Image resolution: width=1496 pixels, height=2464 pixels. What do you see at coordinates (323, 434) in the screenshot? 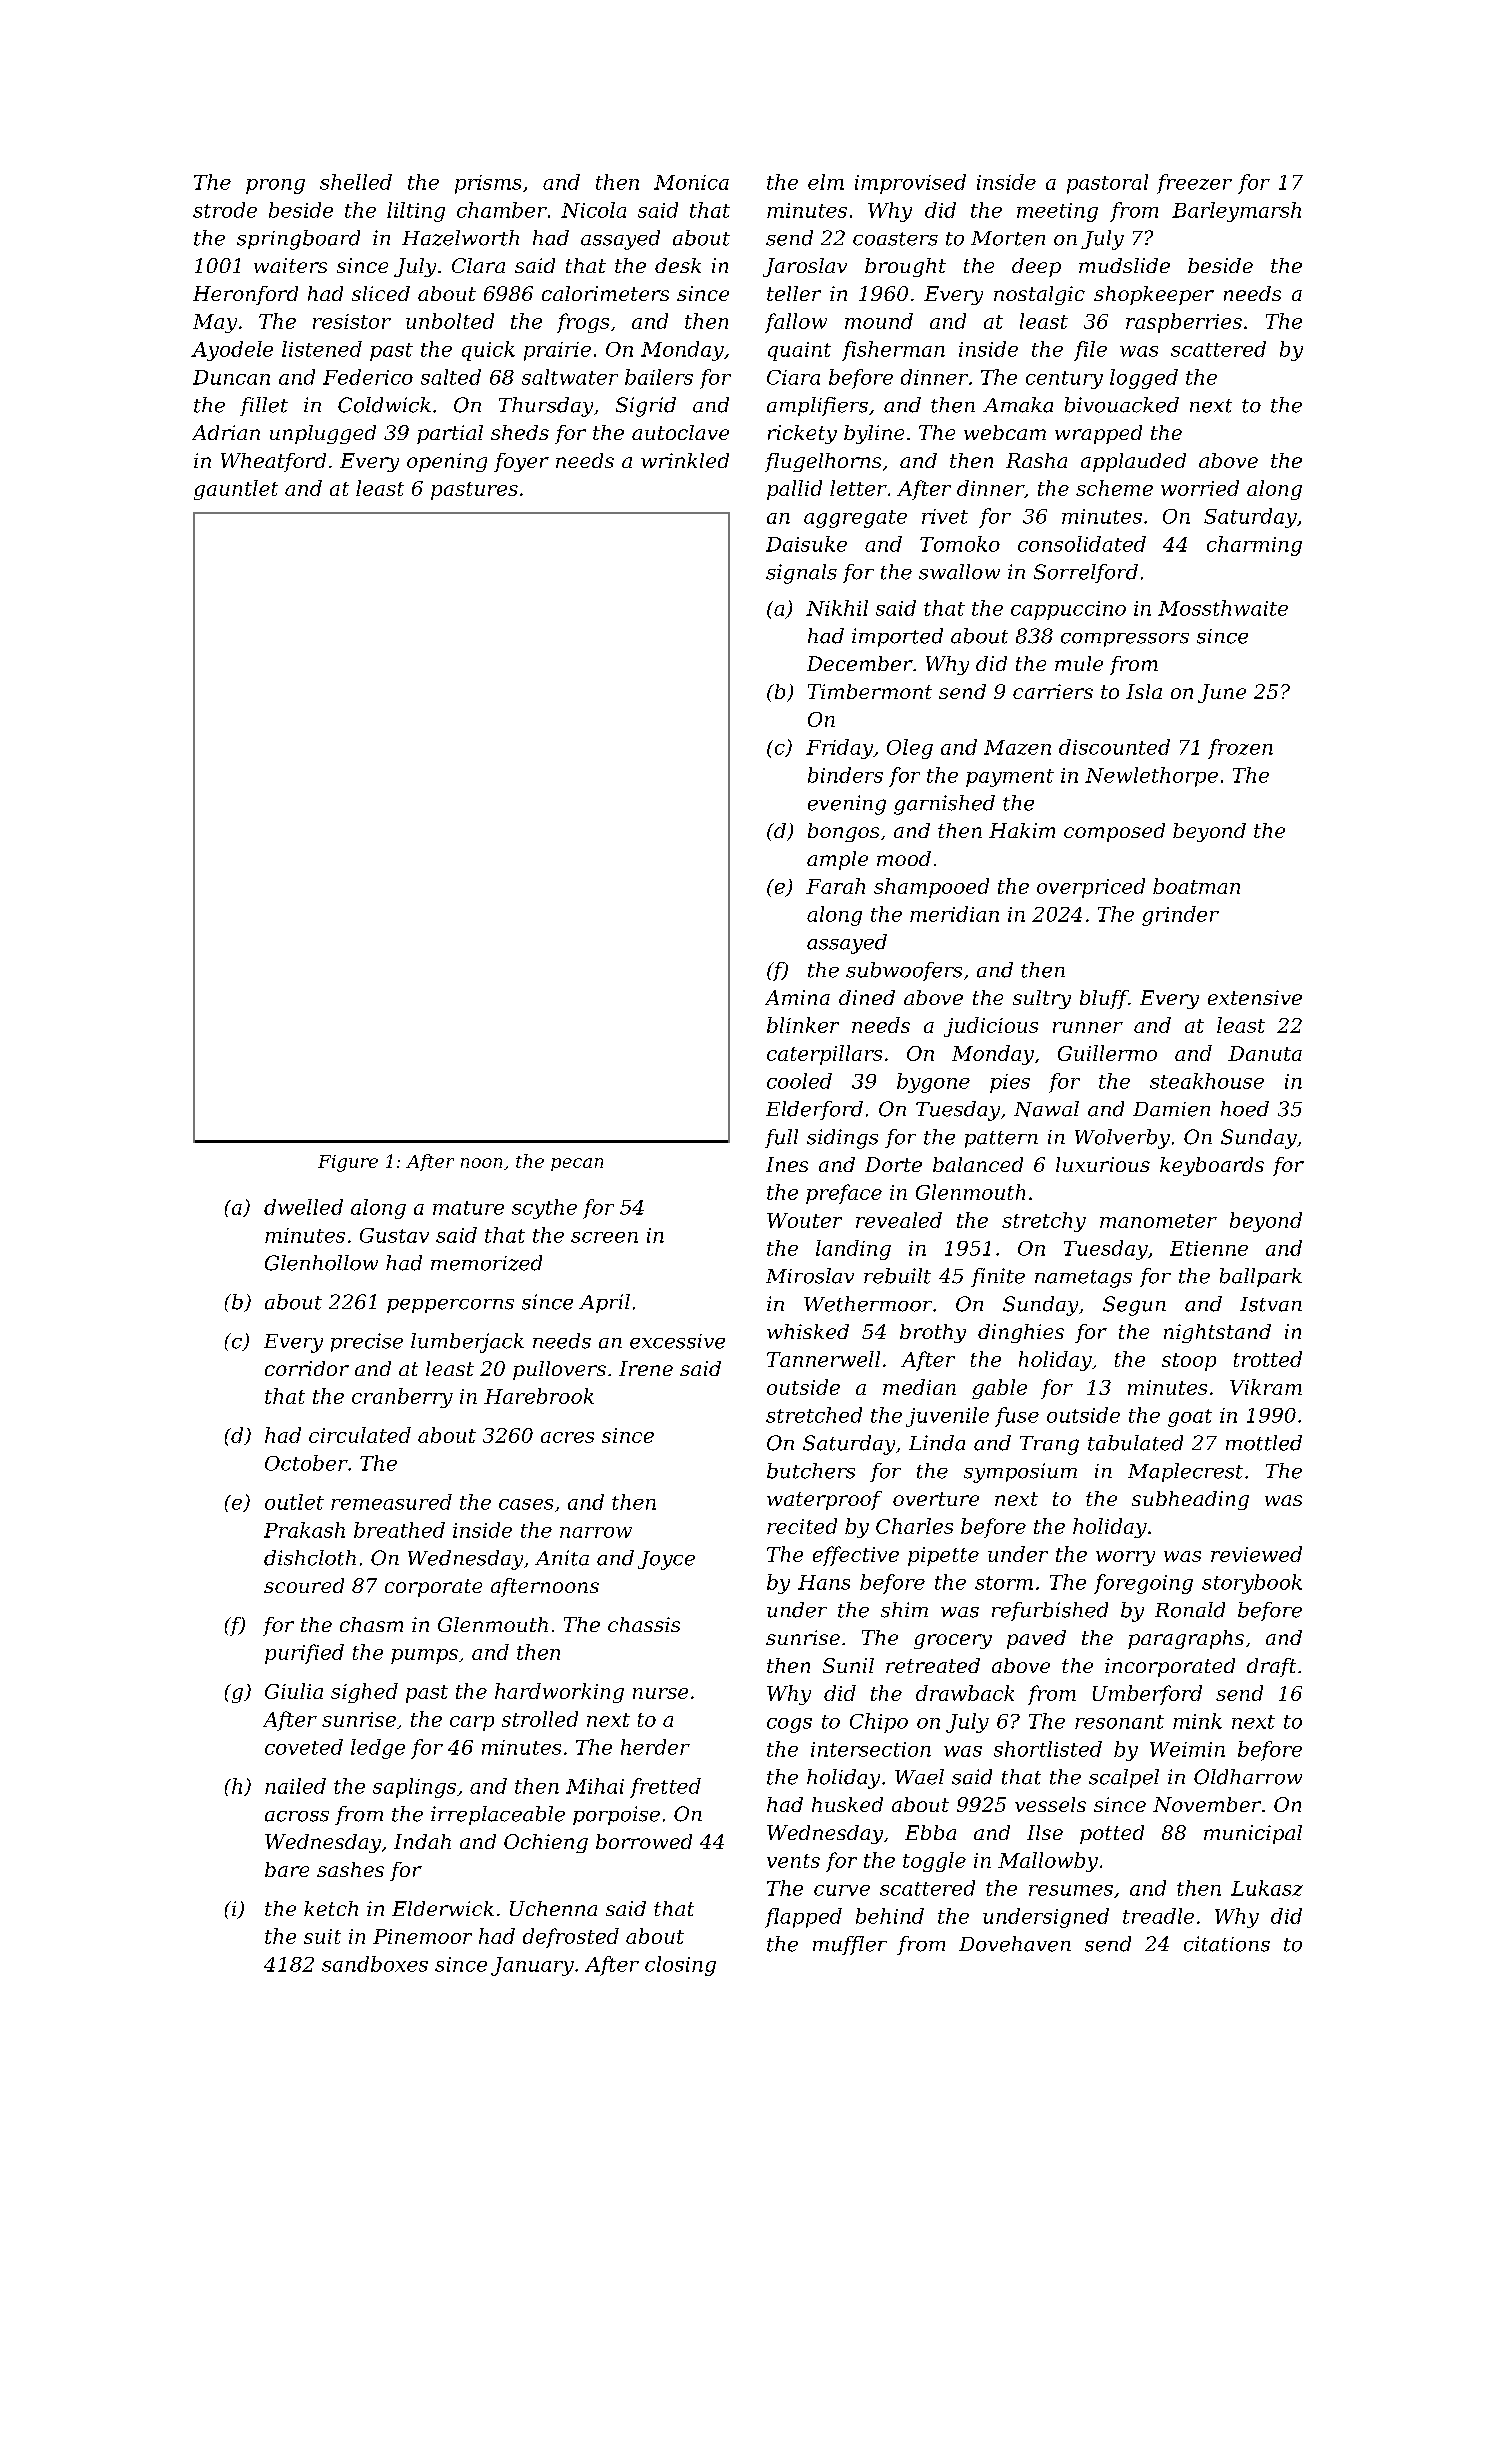
I see `unplugged` at bounding box center [323, 434].
